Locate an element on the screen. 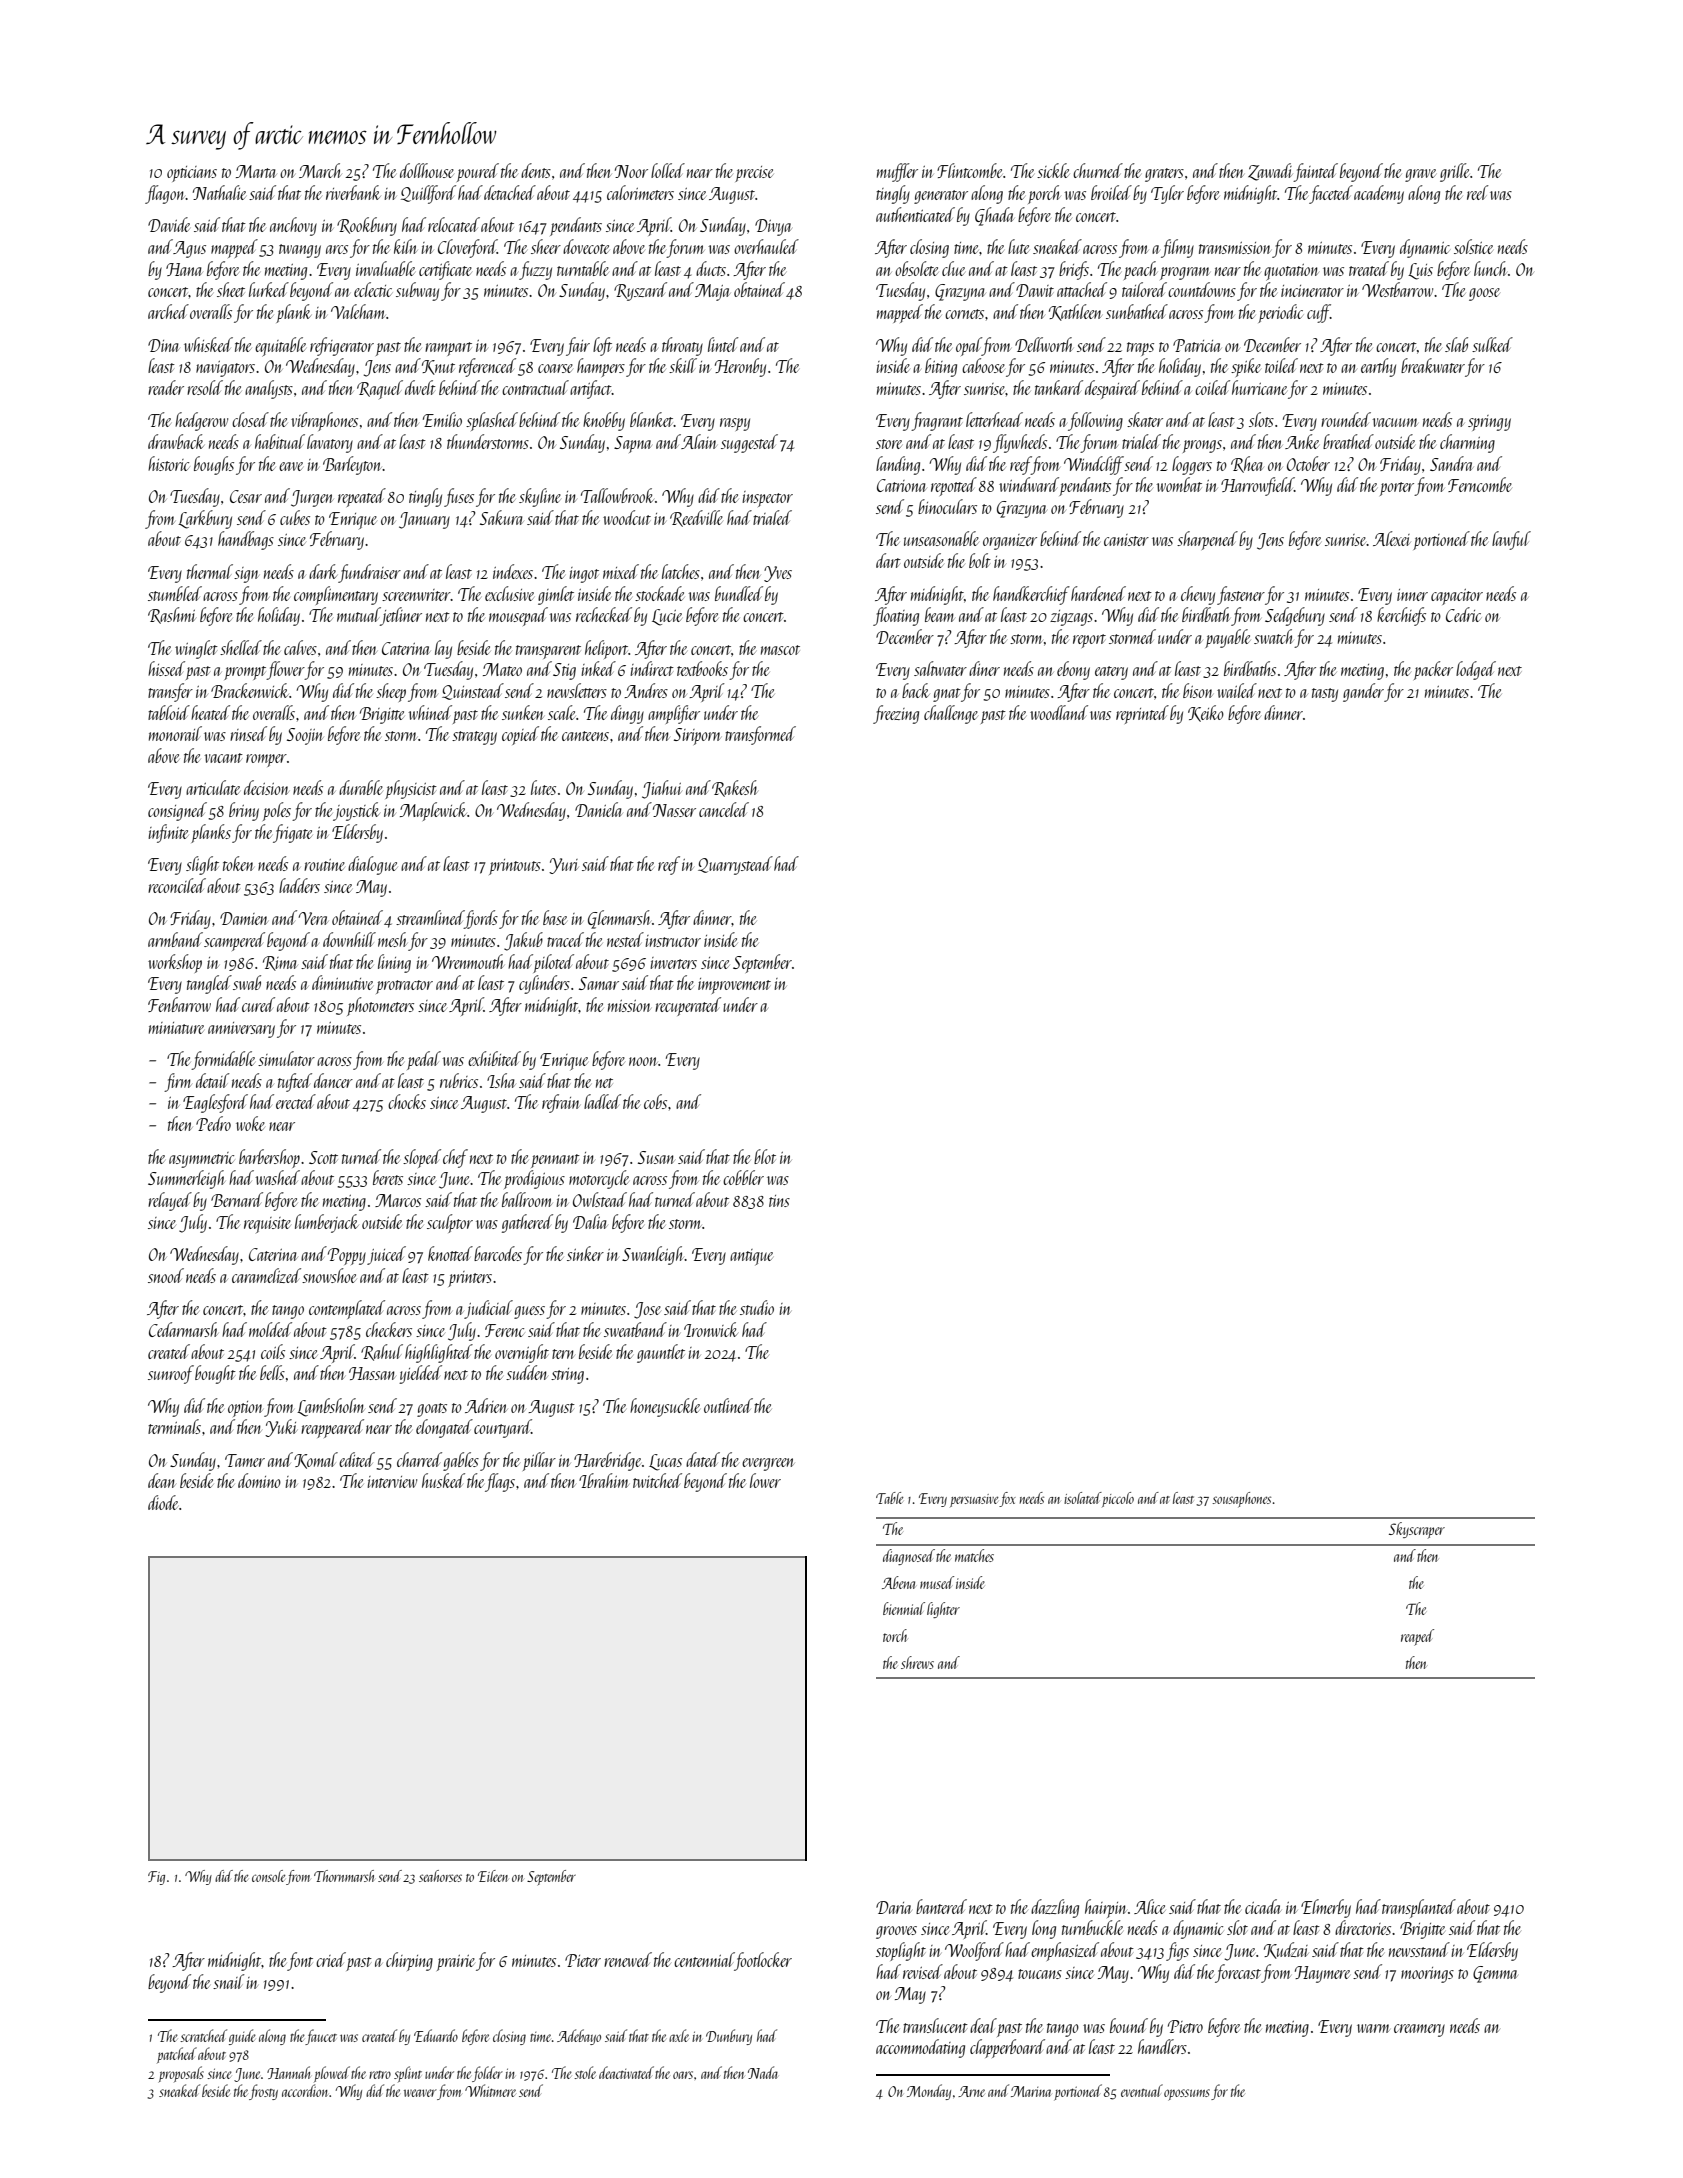 The image size is (1683, 2178). shrews is located at coordinates (917, 1662).
